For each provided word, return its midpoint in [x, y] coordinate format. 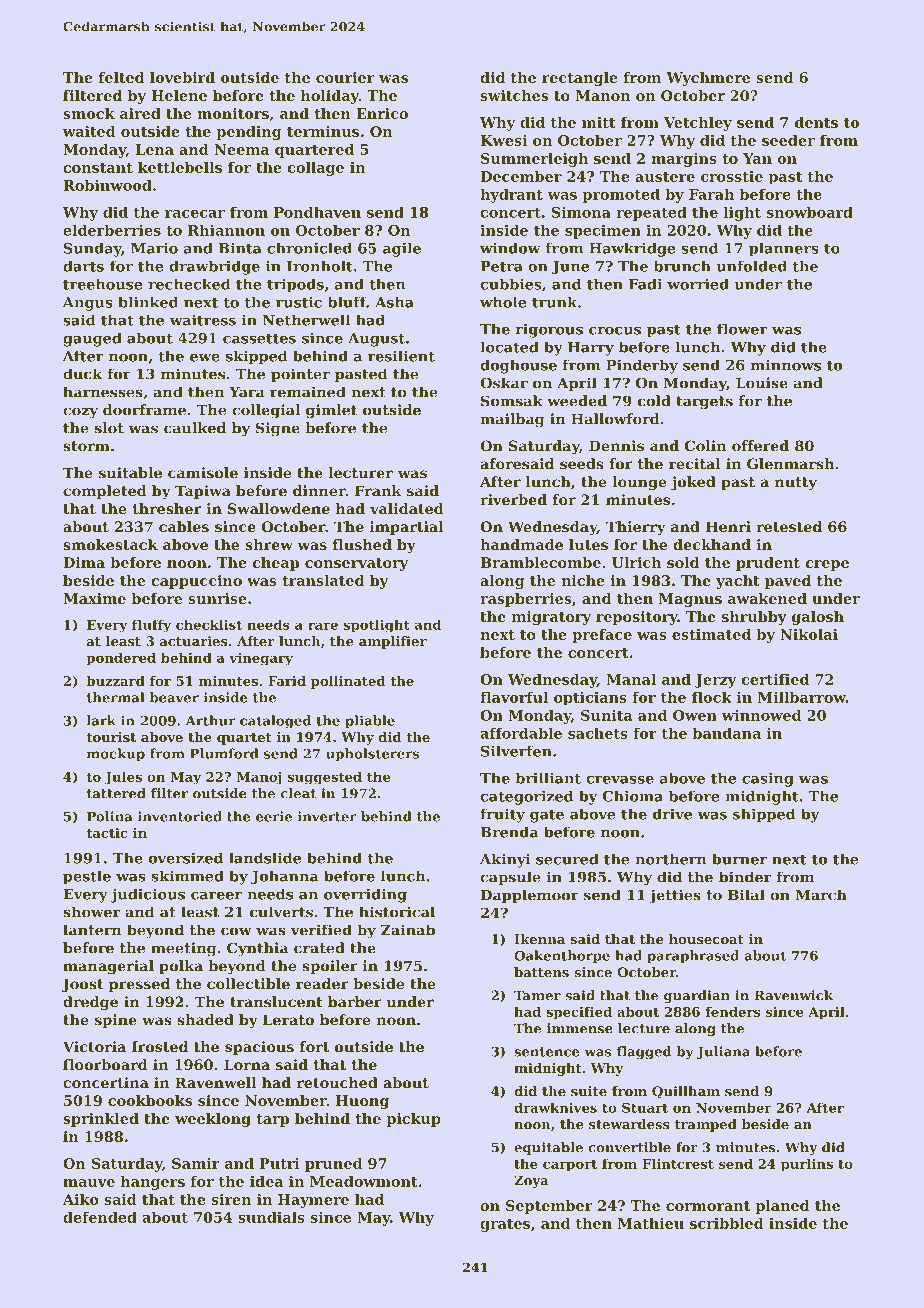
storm [86, 446]
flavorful [514, 697]
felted [121, 77]
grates [505, 1225]
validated [407, 508]
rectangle [580, 79]
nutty [796, 484]
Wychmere [708, 79]
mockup [116, 755]
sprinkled [101, 1120]
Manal [631, 679]
